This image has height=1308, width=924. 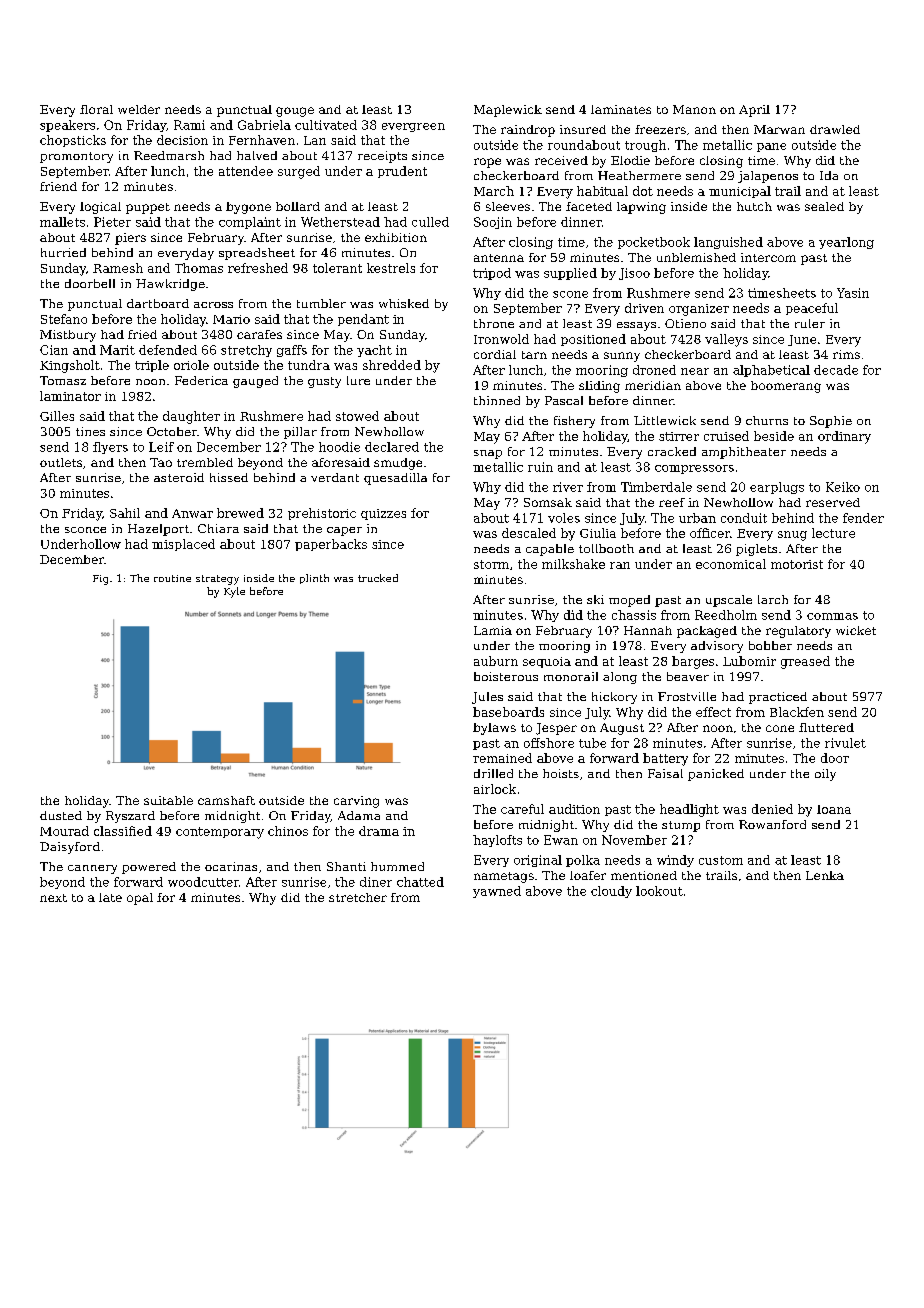 I want to click on opal, so click(x=140, y=899).
